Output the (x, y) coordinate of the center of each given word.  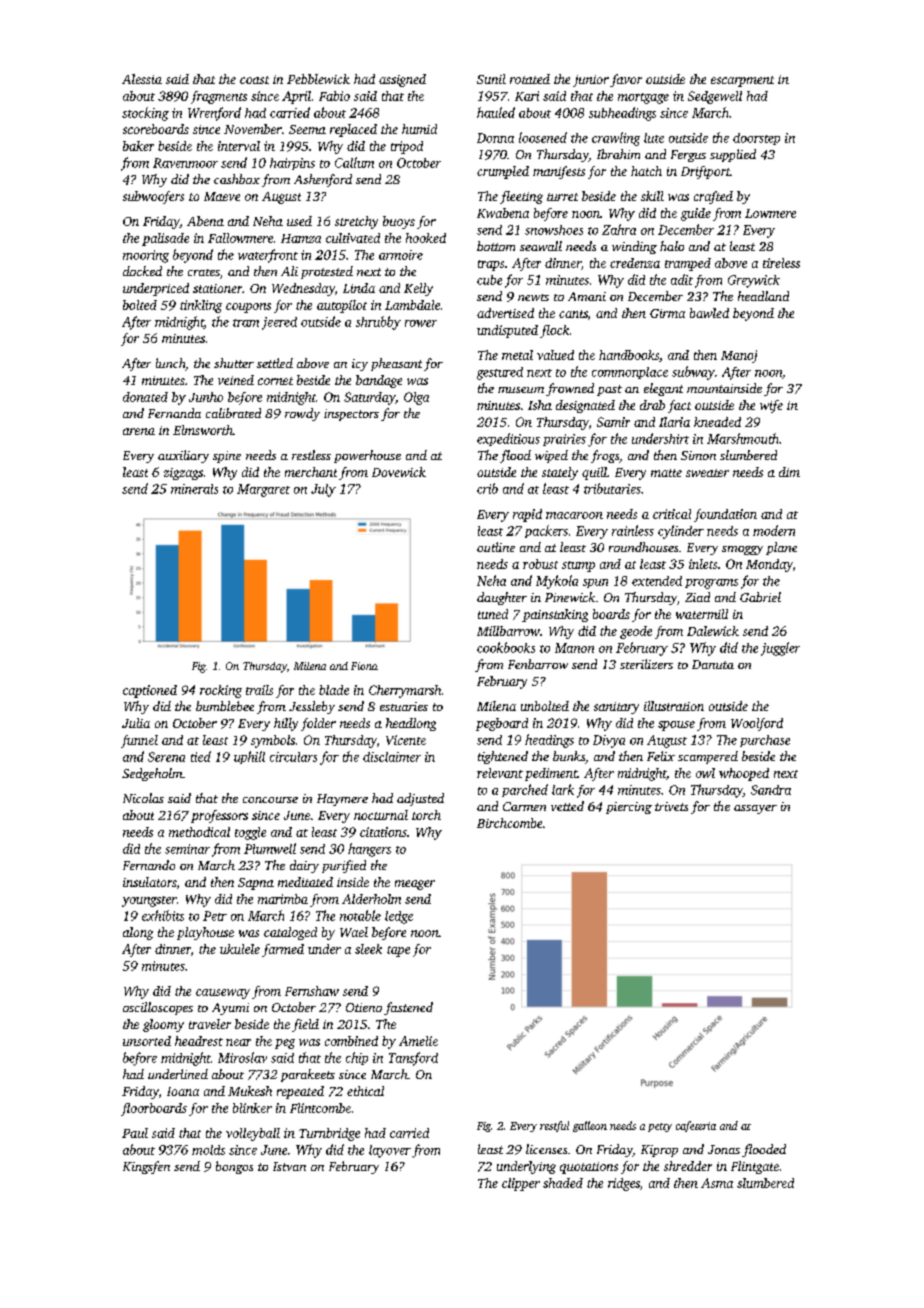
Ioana (183, 1091)
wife (771, 406)
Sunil (491, 79)
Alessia (142, 79)
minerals (194, 489)
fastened (408, 1008)
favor (626, 80)
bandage (379, 381)
